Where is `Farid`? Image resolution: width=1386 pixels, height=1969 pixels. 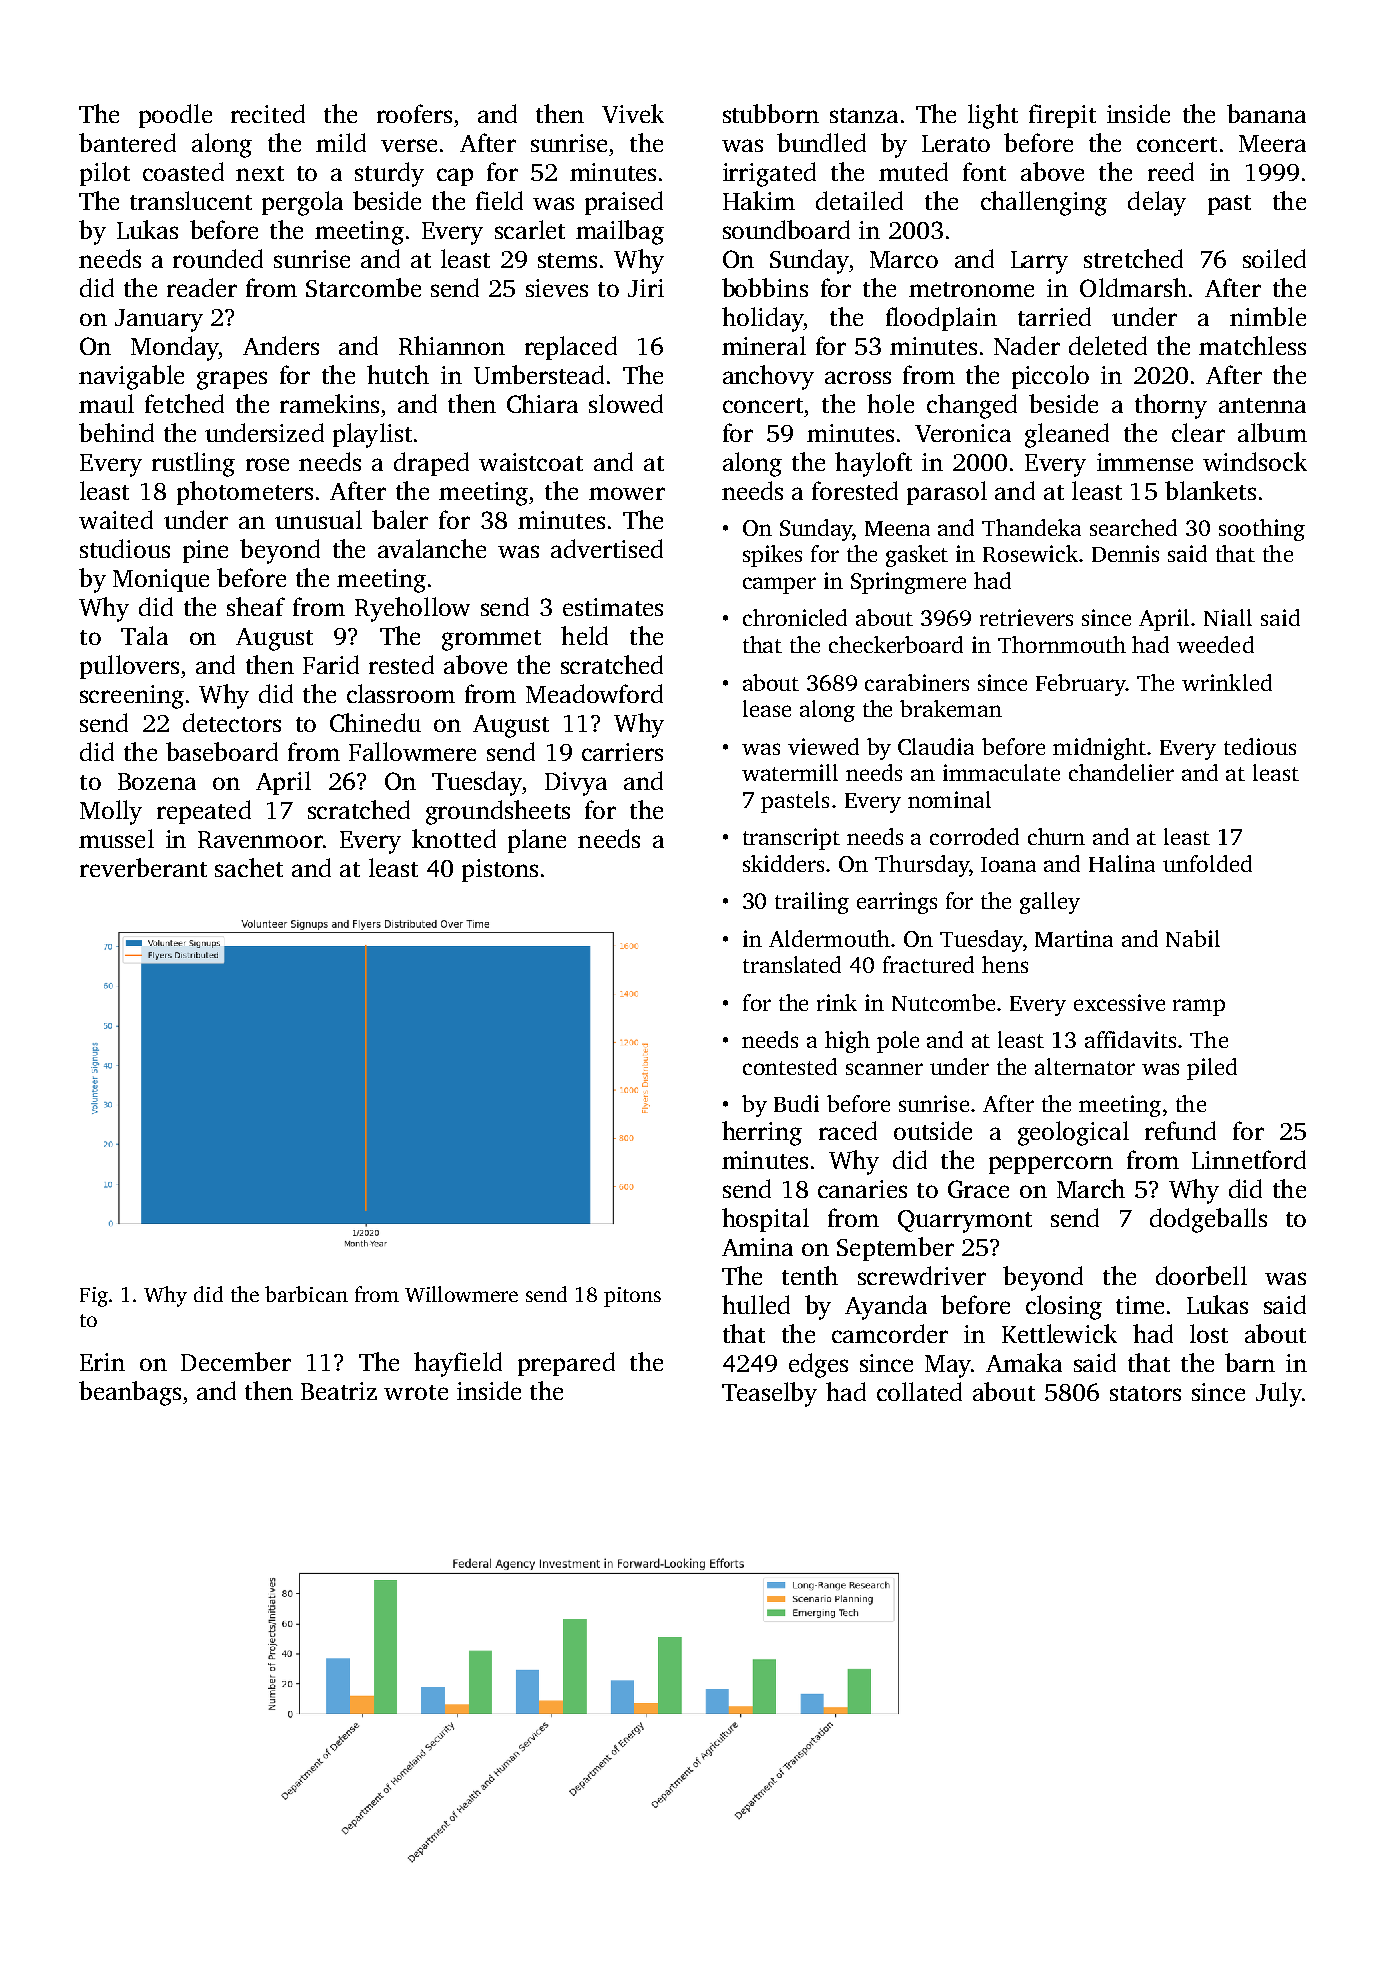 Farid is located at coordinates (331, 664).
